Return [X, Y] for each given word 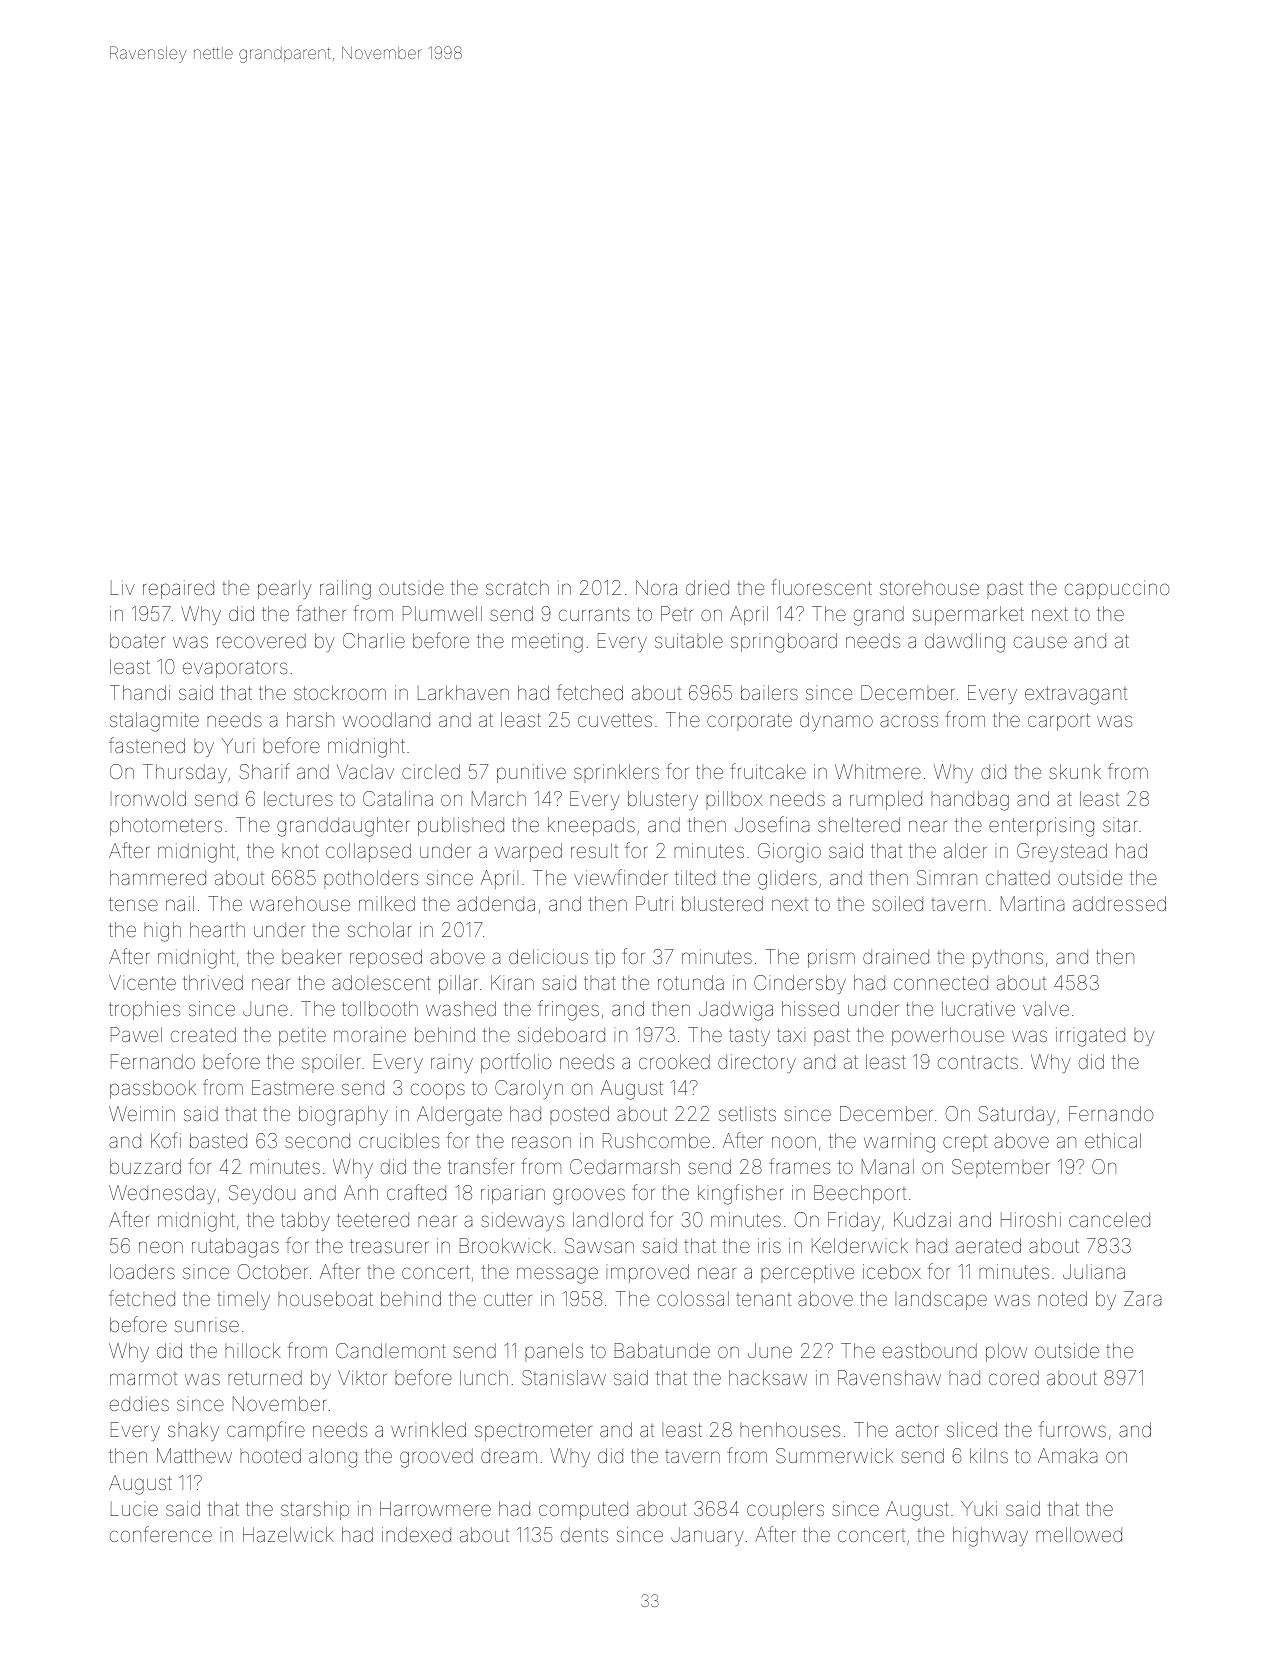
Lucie [134, 1508]
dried [707, 587]
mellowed [1079, 1534]
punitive [531, 773]
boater [137, 640]
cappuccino [1117, 589]
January [707, 1536]
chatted [1018, 877]
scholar [380, 929]
